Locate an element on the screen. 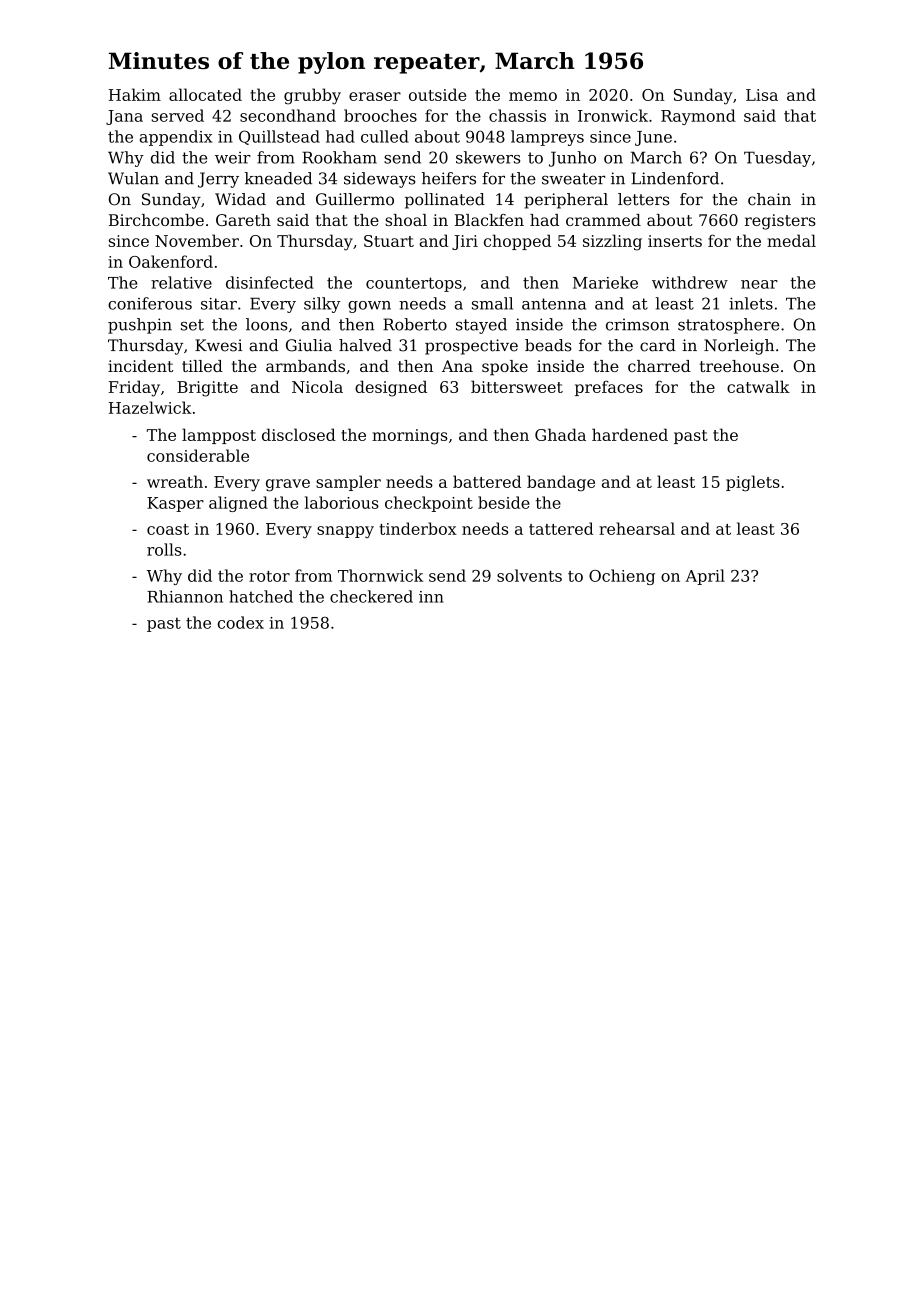  Gareth is located at coordinates (243, 220).
